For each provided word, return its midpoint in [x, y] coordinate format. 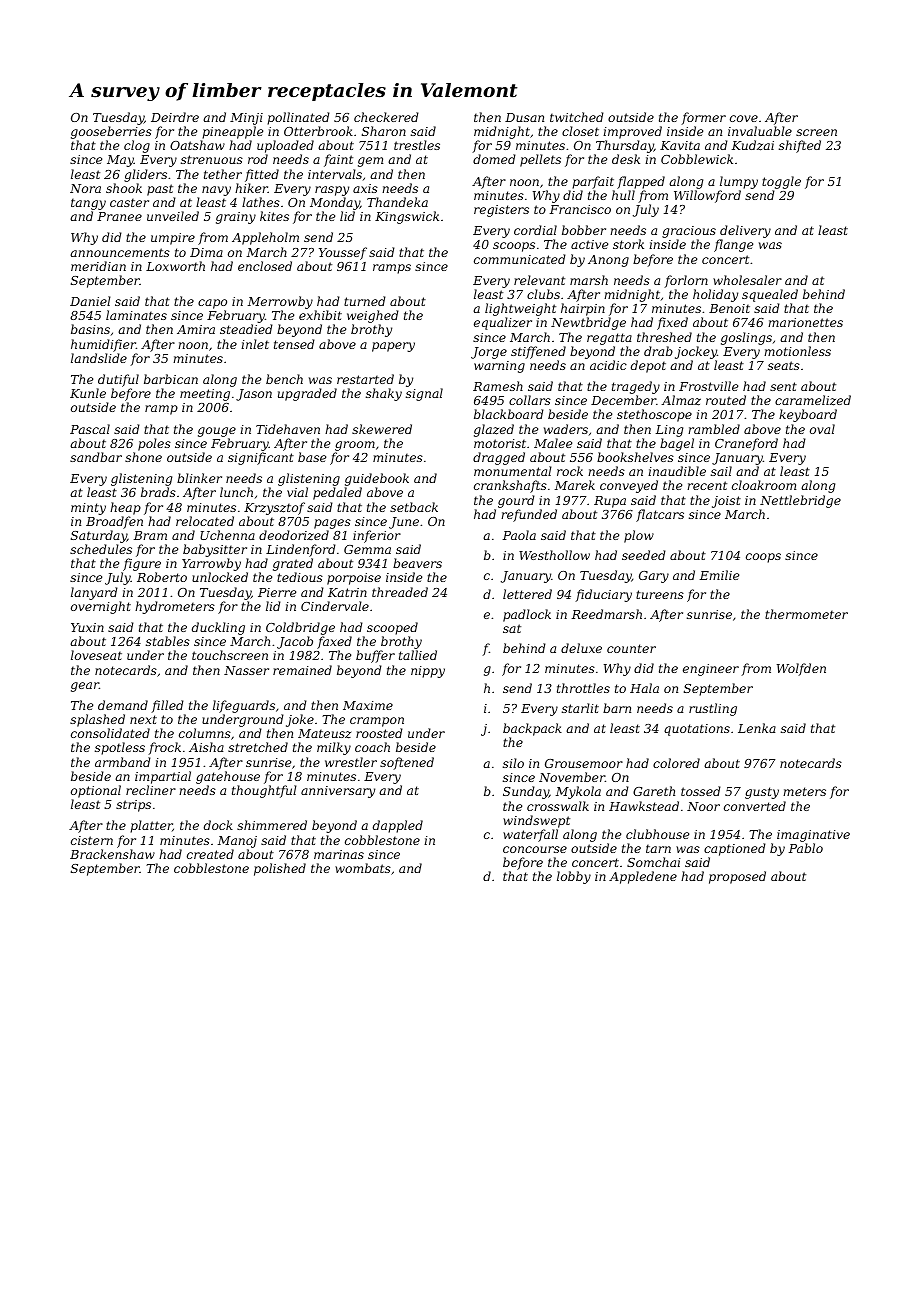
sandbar [96, 457]
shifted [800, 146]
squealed [770, 295]
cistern [92, 840]
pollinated [298, 118]
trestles [417, 145]
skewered [382, 429]
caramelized [813, 400]
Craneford [746, 444]
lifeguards [244, 706]
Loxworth [175, 266]
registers [501, 211]
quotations [697, 730]
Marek [575, 485]
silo [513, 763]
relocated [205, 521]
